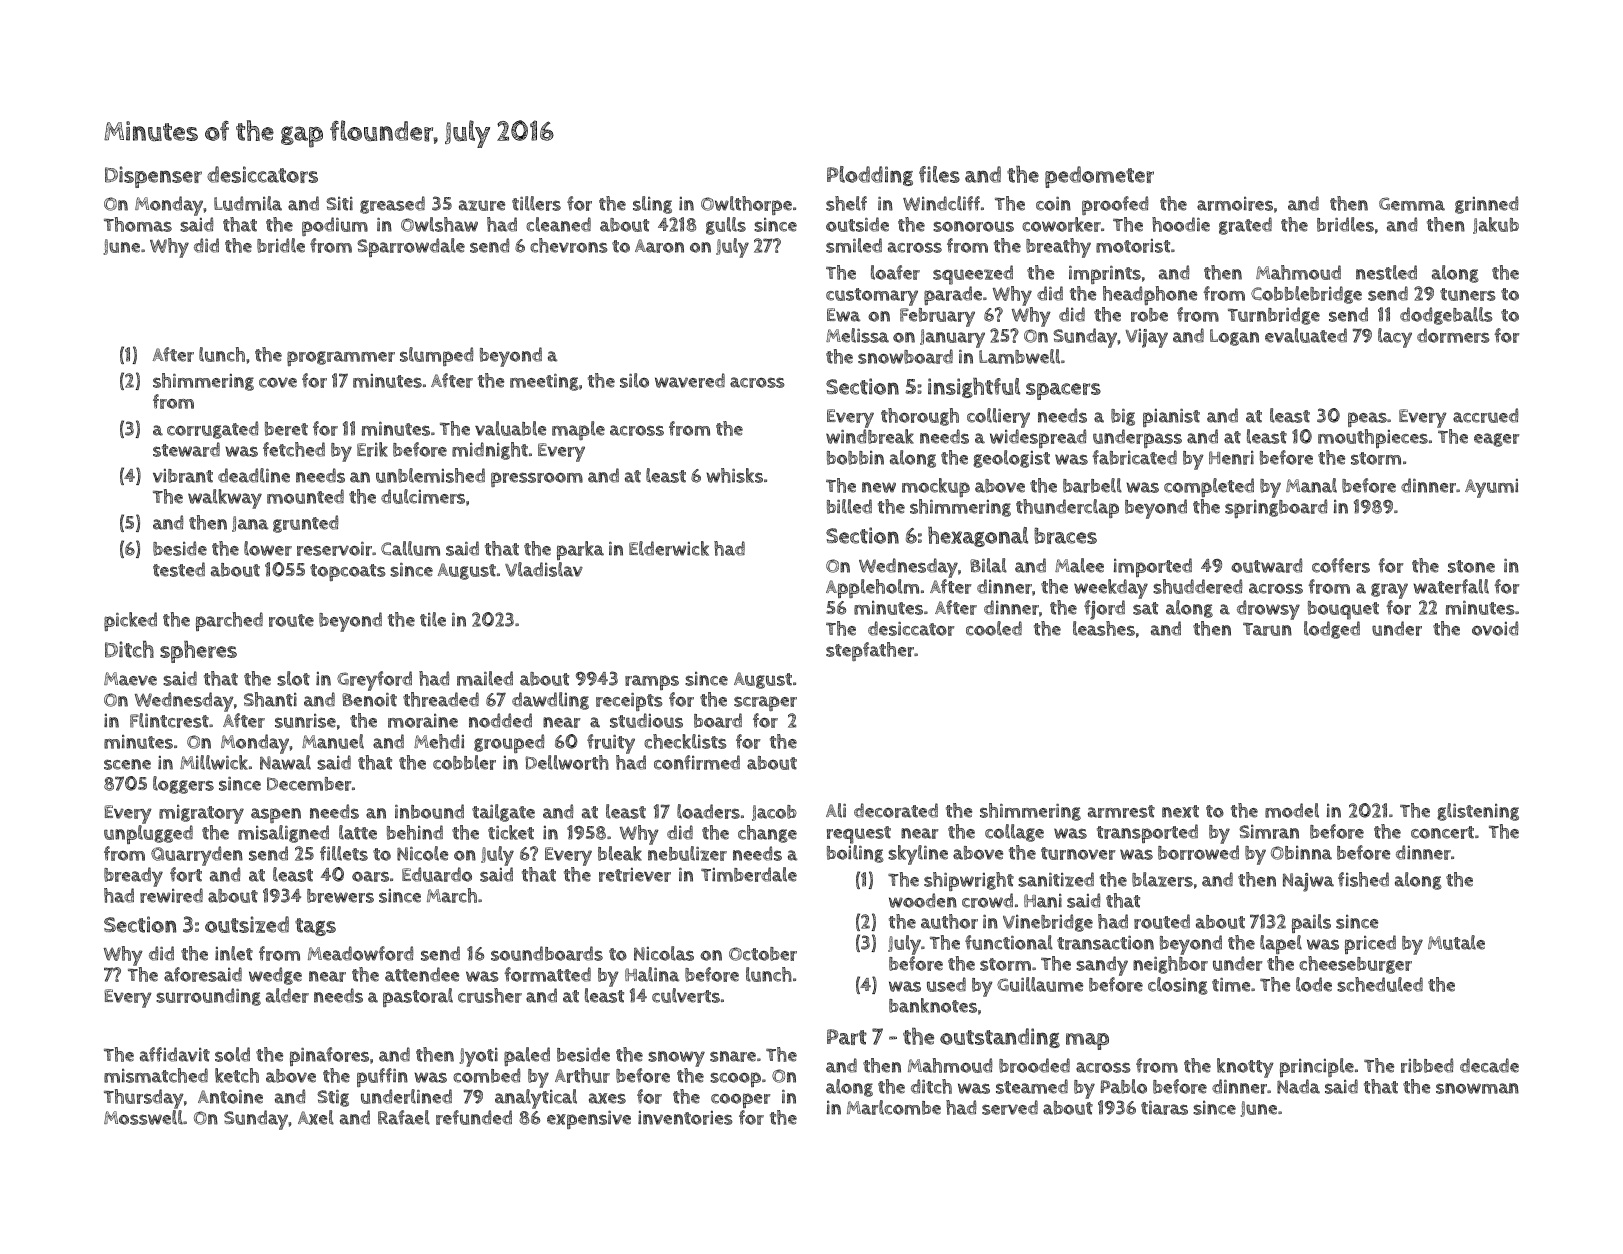  I want to click on greased, so click(392, 205).
